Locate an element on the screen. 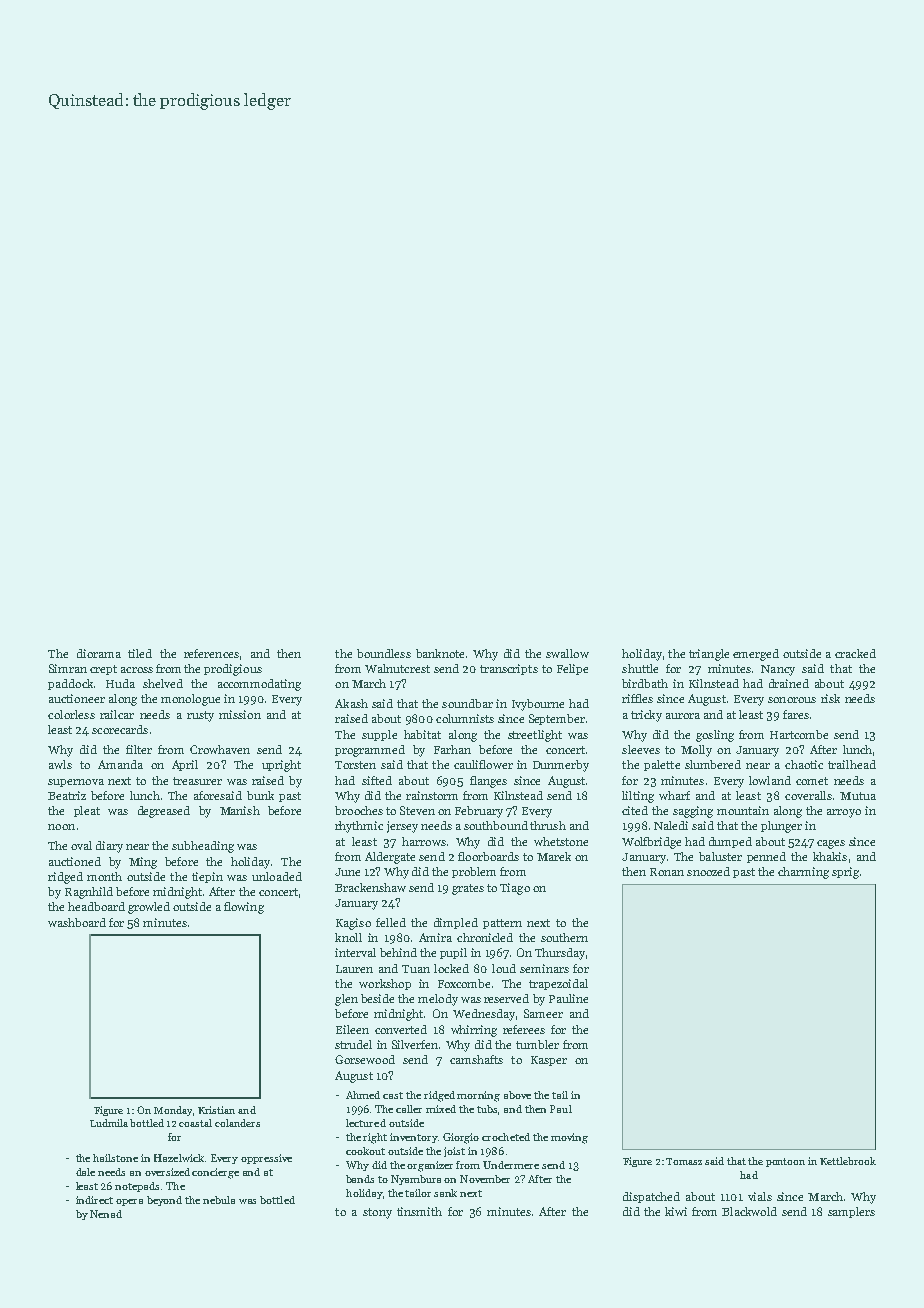  boundless is located at coordinates (384, 653).
